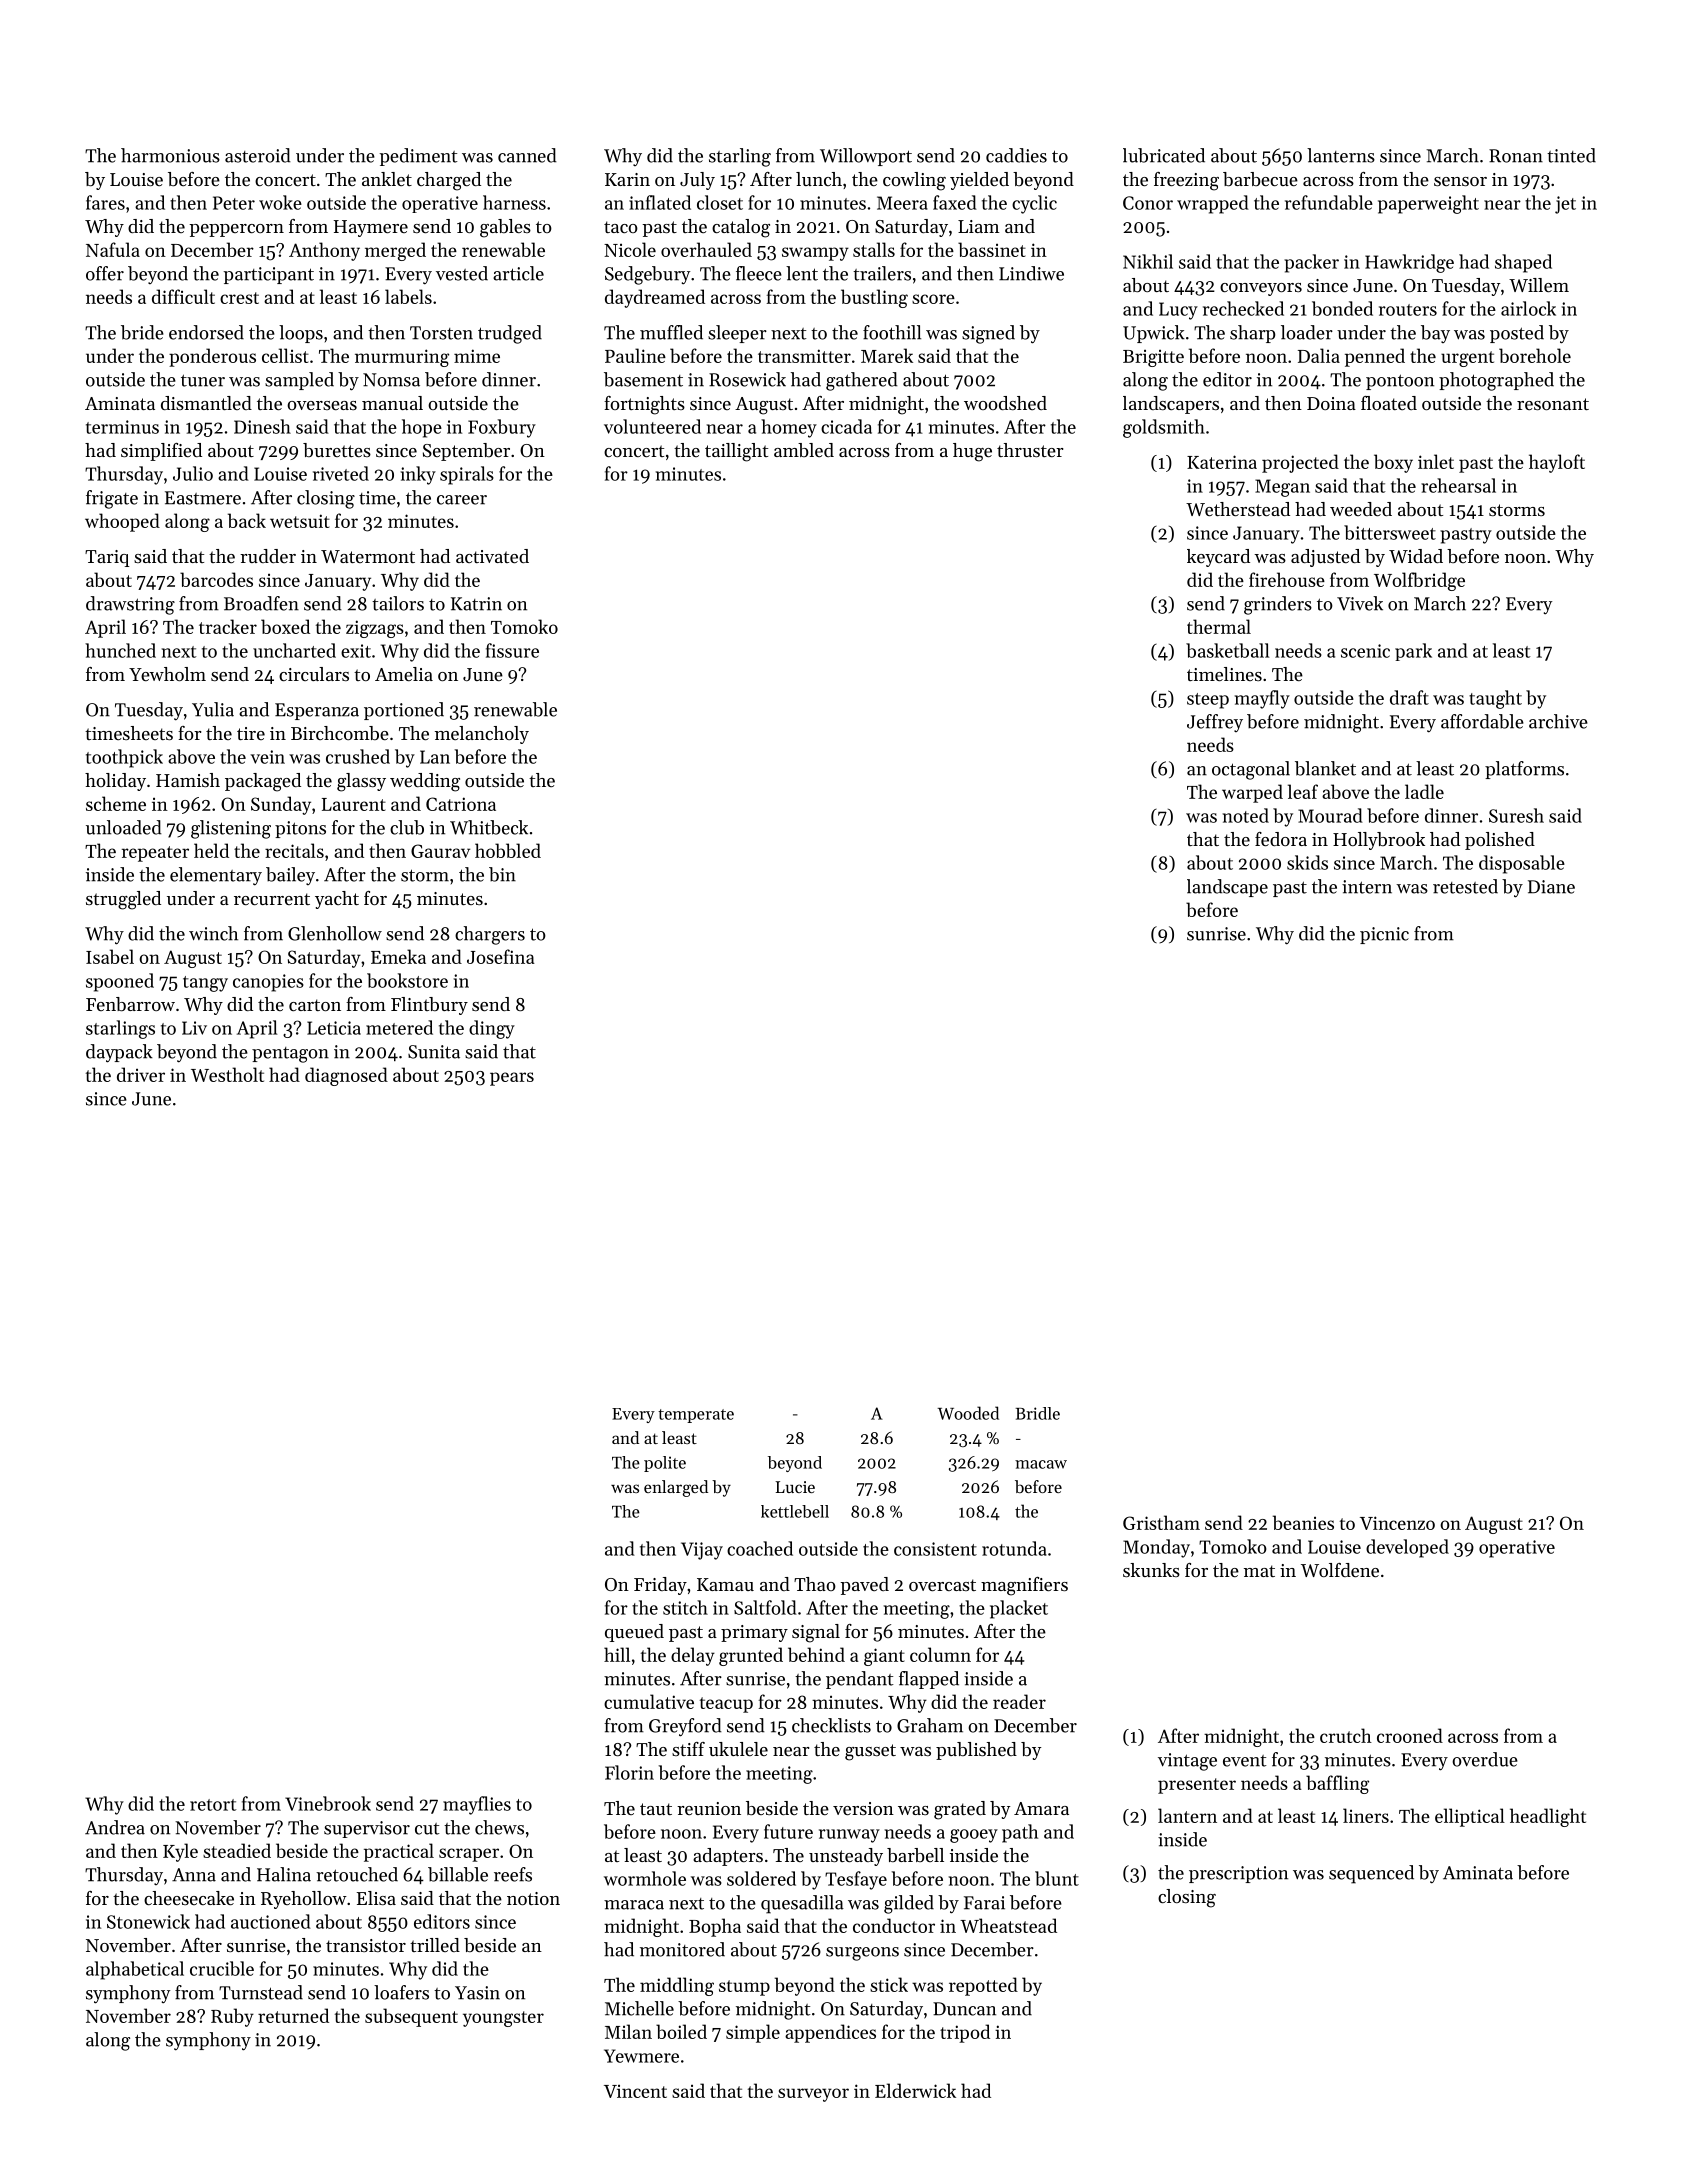 Image resolution: width=1683 pixels, height=2178 pixels. I want to click on Ruby, so click(232, 2017).
